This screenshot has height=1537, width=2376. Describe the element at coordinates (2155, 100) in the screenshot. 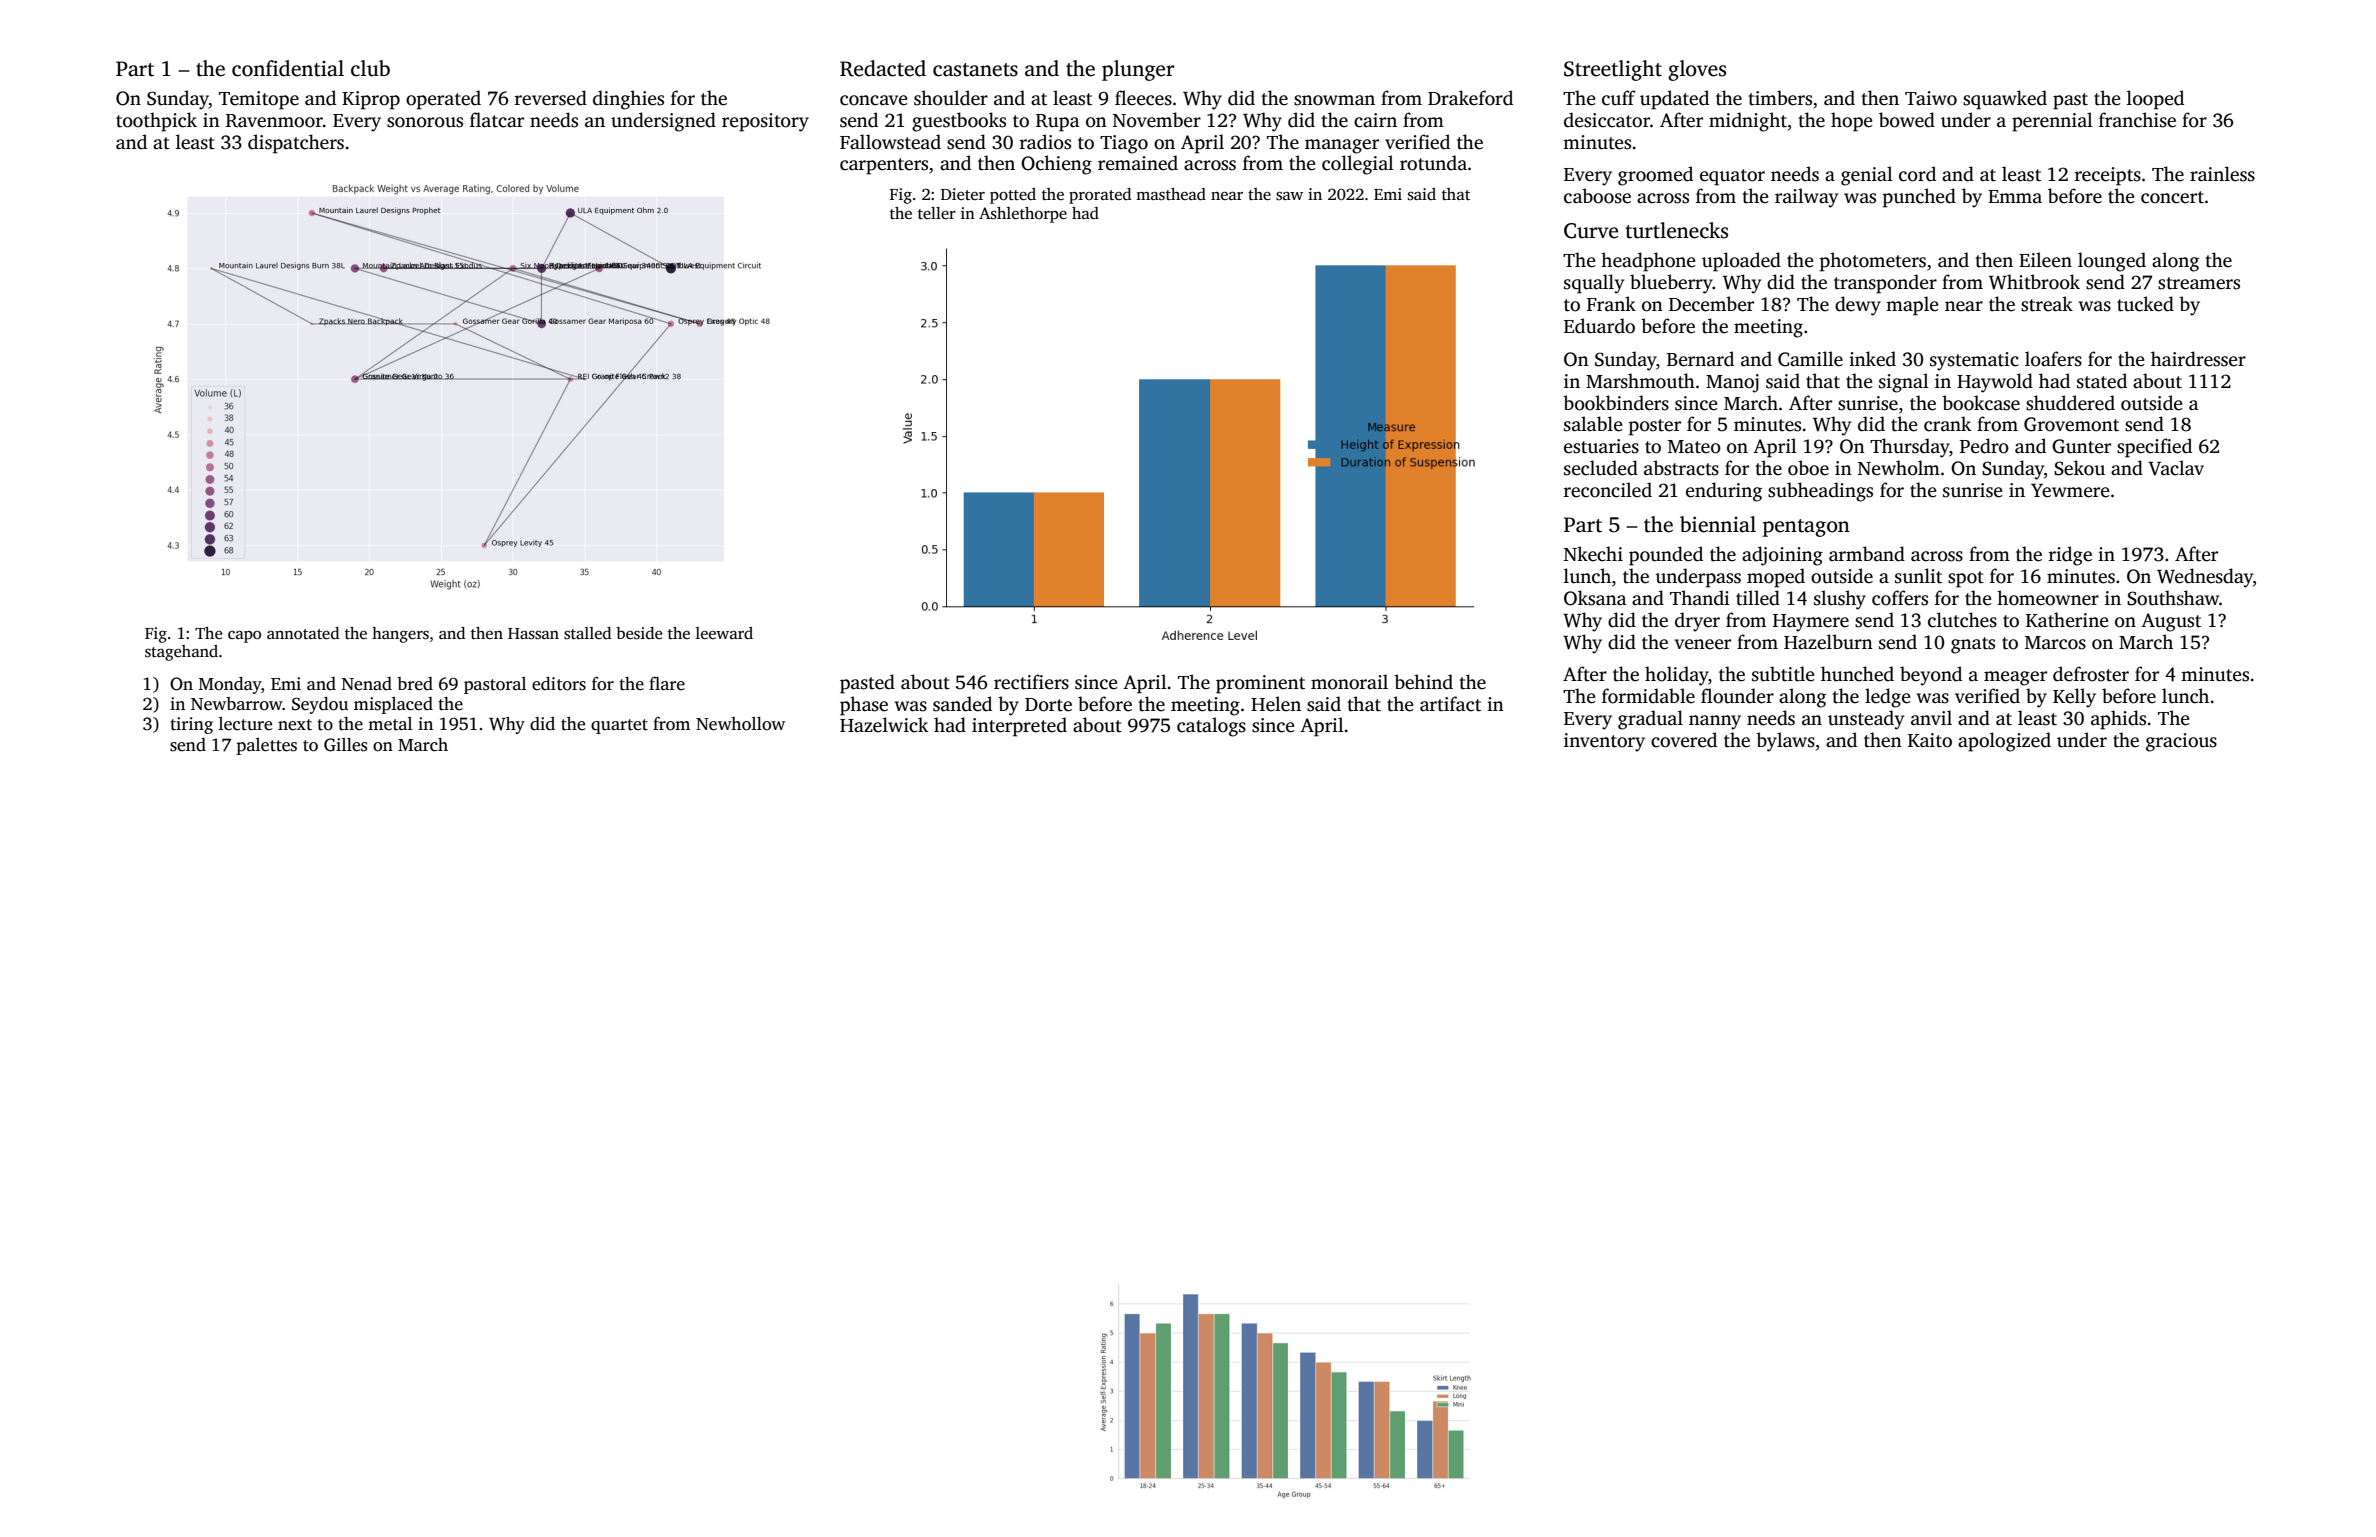

I see `looped` at that location.
